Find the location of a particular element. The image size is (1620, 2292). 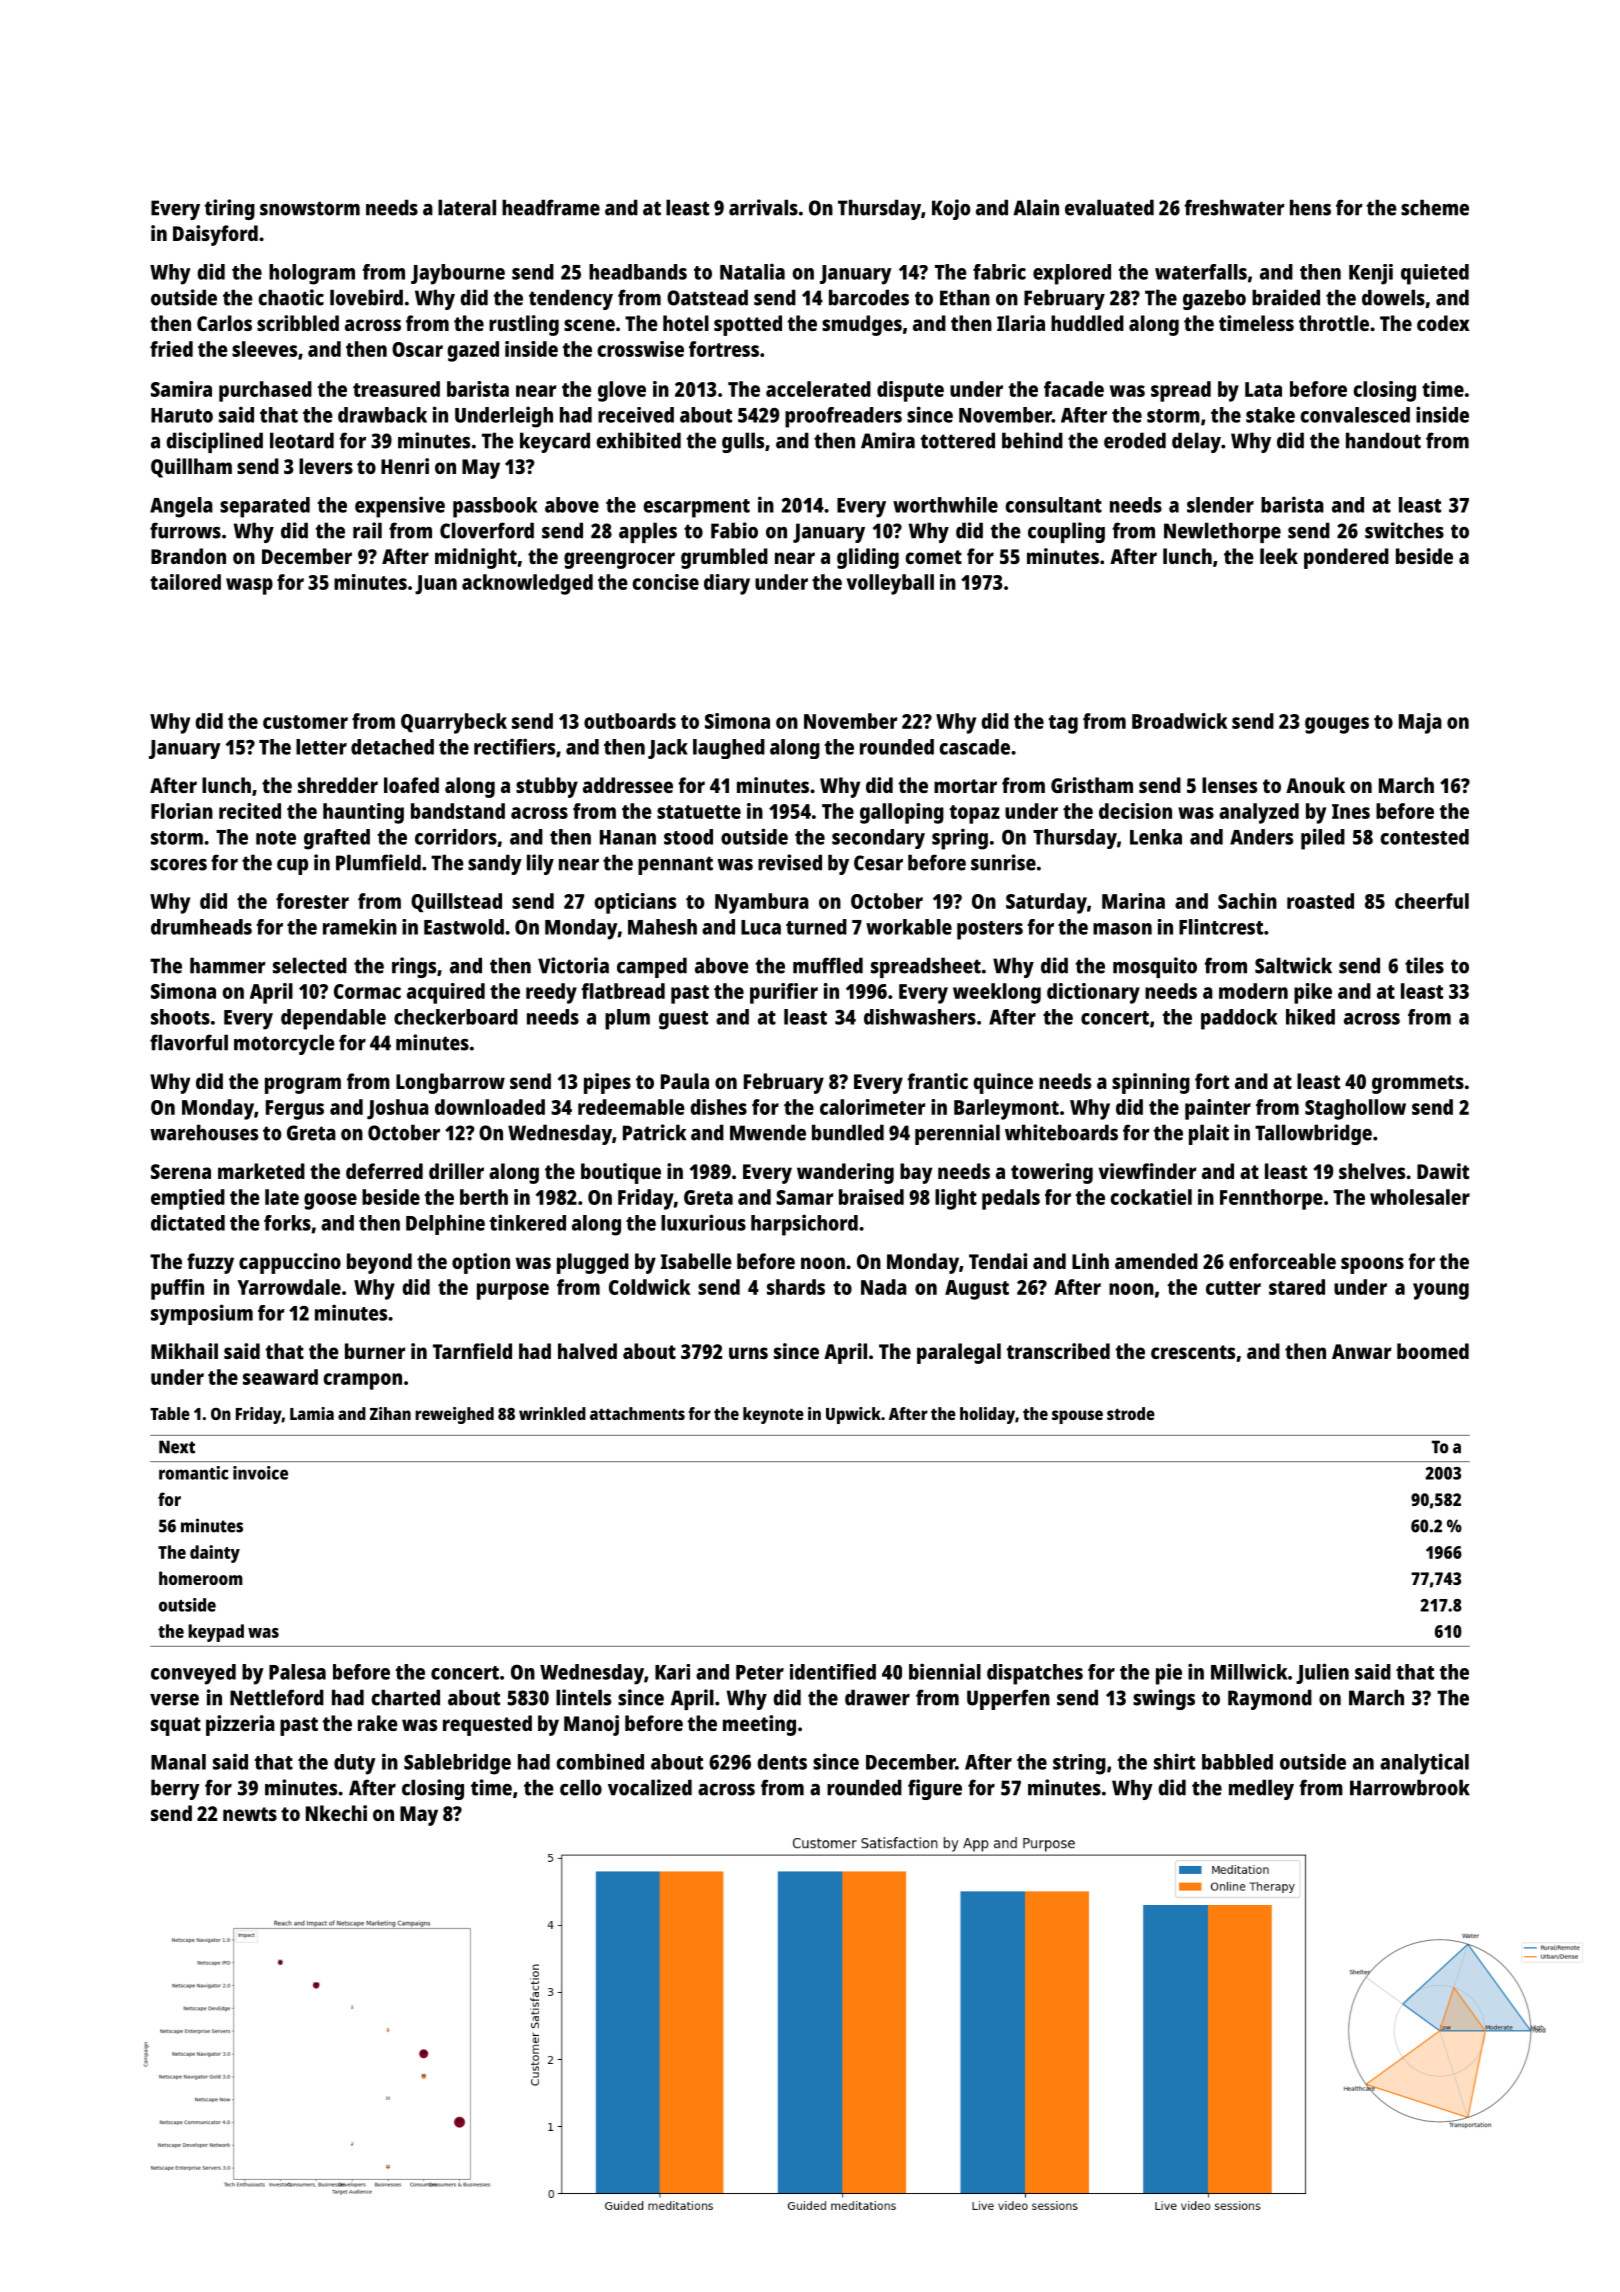

posters is located at coordinates (990, 930).
